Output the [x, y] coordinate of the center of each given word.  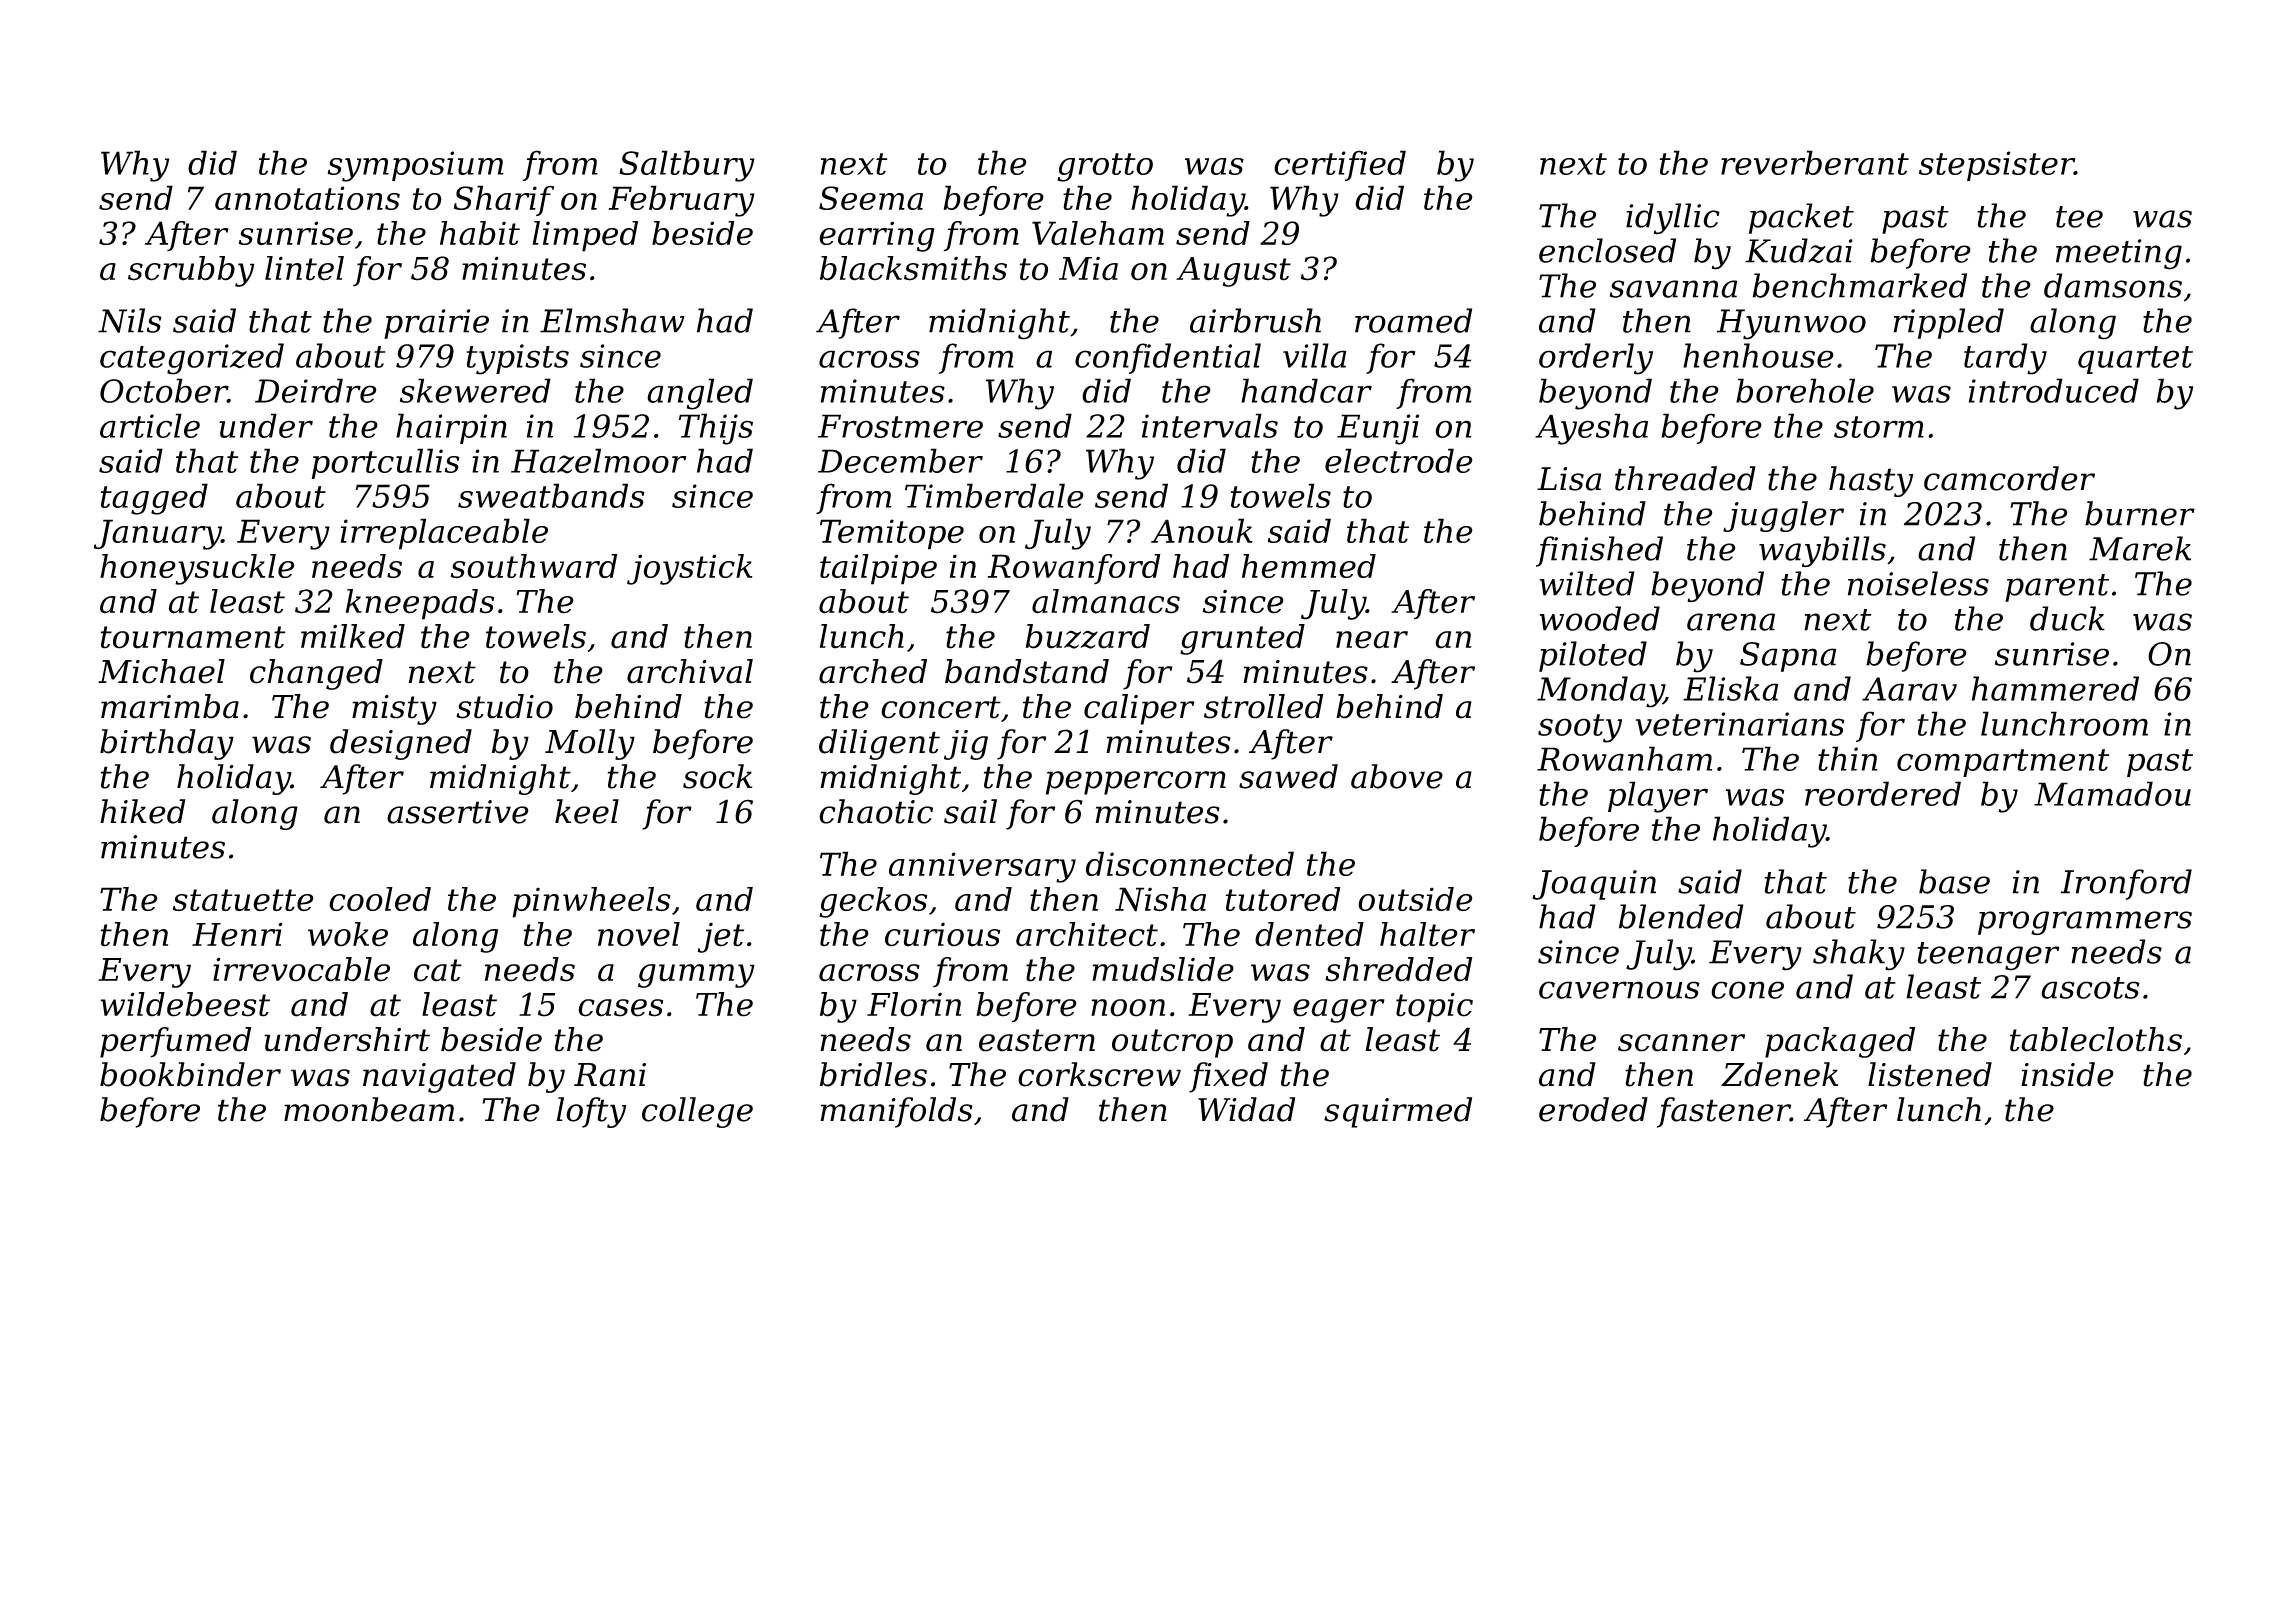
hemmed [1309, 566]
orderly [1596, 359]
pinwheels [591, 902]
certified [1340, 165]
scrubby [191, 271]
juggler [1783, 516]
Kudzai [1799, 250]
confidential [1168, 358]
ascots [2090, 988]
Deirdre [315, 390]
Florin [914, 1004]
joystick [690, 569]
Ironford [2126, 884]
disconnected [1190, 863]
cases [620, 1008]
